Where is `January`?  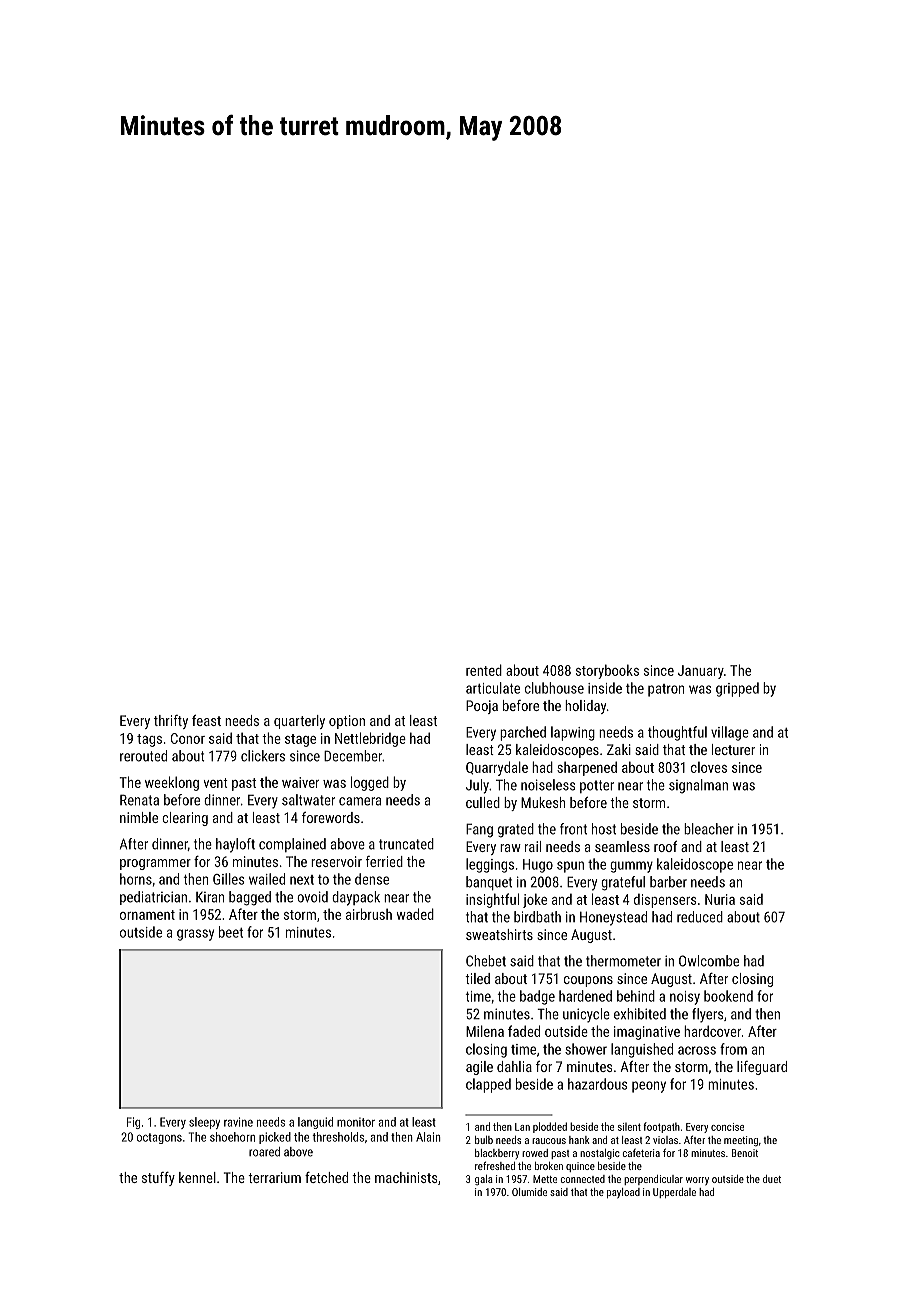 January is located at coordinates (701, 672).
